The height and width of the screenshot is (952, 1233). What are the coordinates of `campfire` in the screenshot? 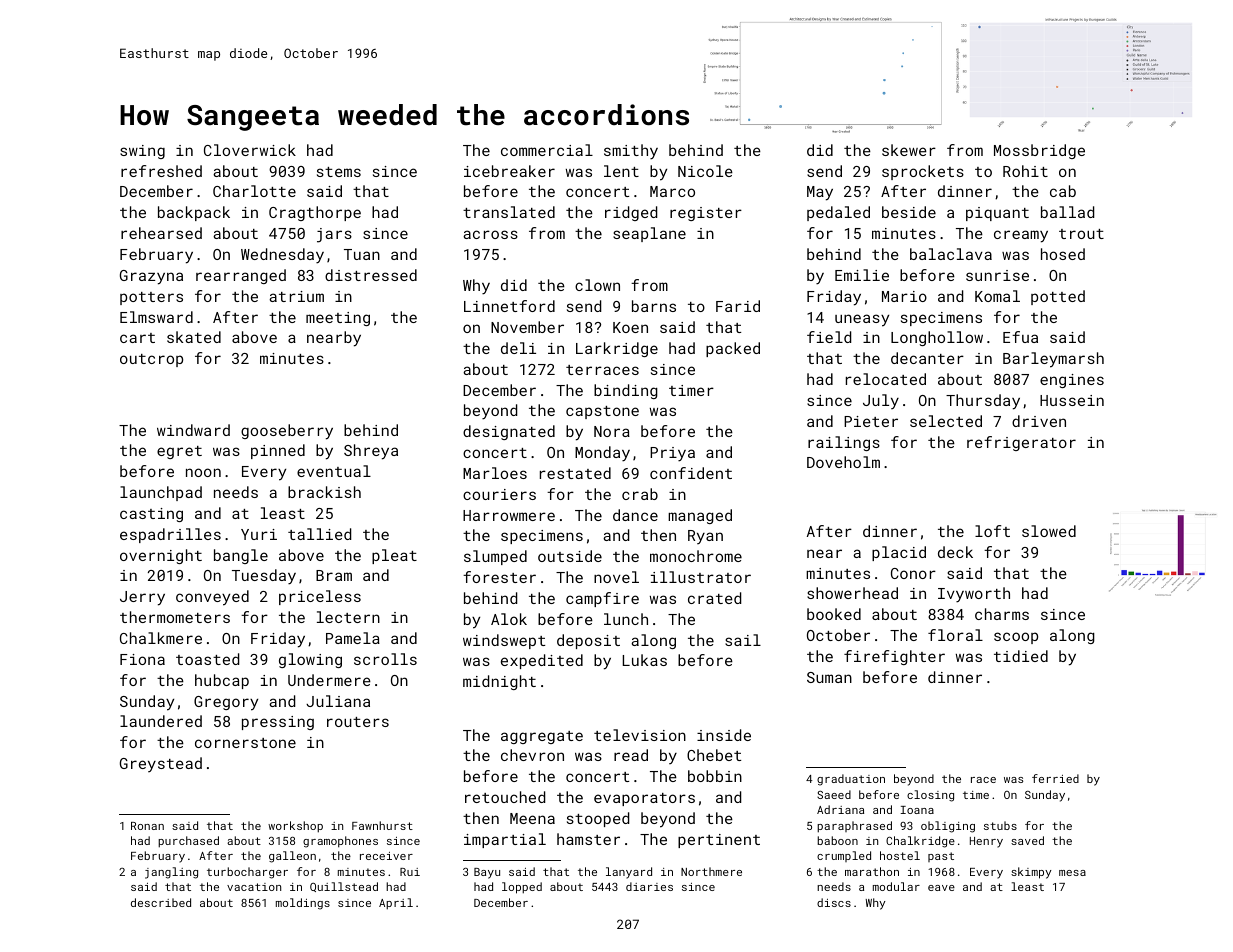 It's located at (602, 599).
